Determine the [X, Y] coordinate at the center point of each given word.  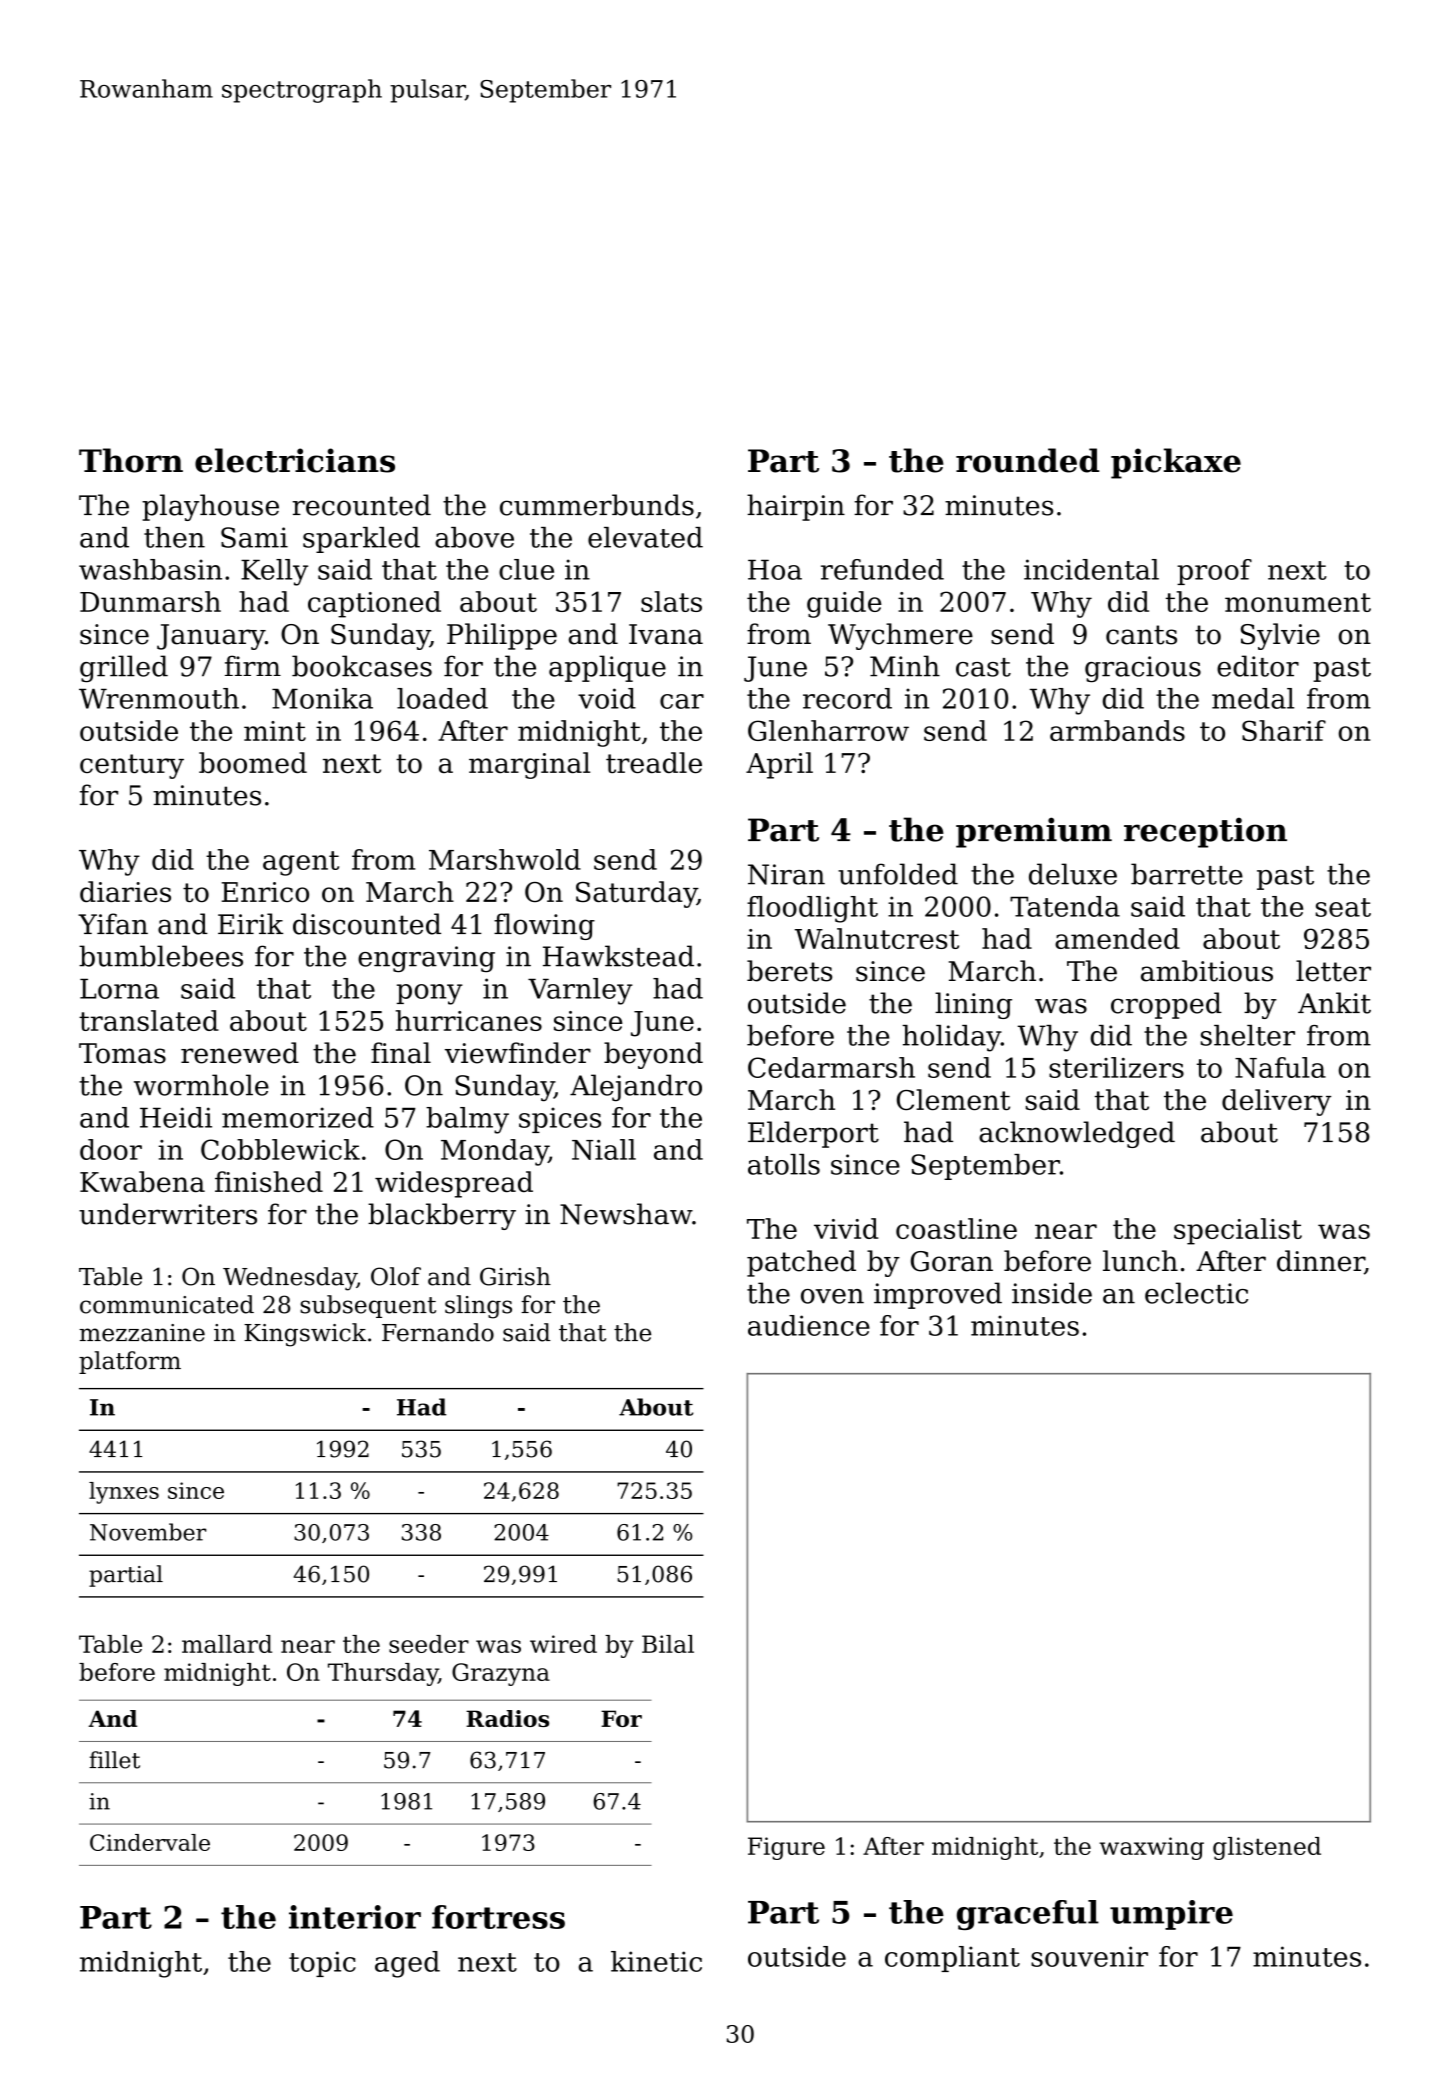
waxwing [1151, 1848]
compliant [952, 1959]
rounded [1027, 460]
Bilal [668, 1644]
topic [322, 1964]
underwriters [168, 1214]
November [148, 1532]
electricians [295, 460]
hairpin [796, 507]
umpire [1171, 1915]
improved [938, 1295]
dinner [1320, 1261]
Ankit [1334, 1003]
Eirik [250, 923]
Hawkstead [618, 956]
